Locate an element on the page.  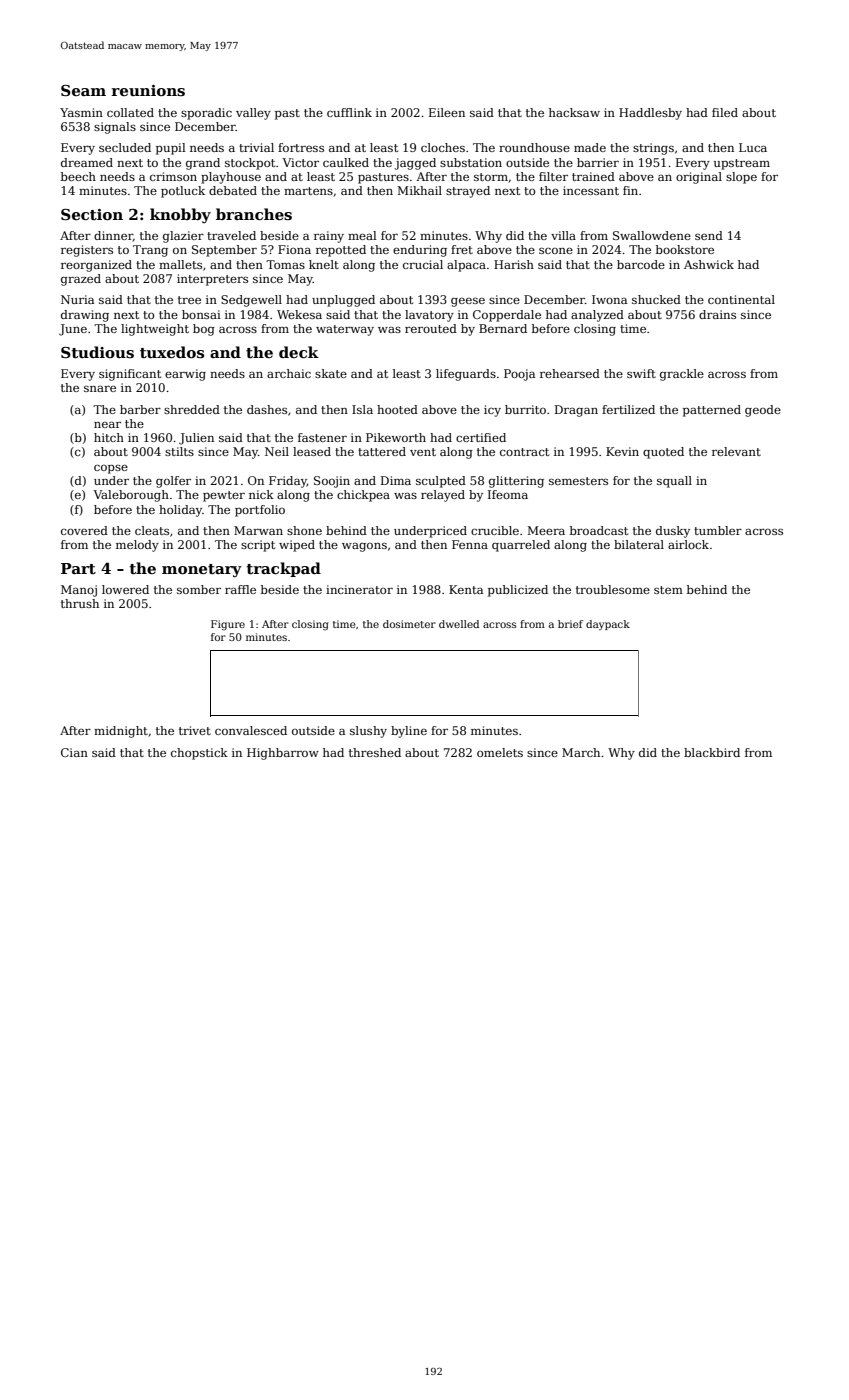
Seam is located at coordinates (83, 90).
